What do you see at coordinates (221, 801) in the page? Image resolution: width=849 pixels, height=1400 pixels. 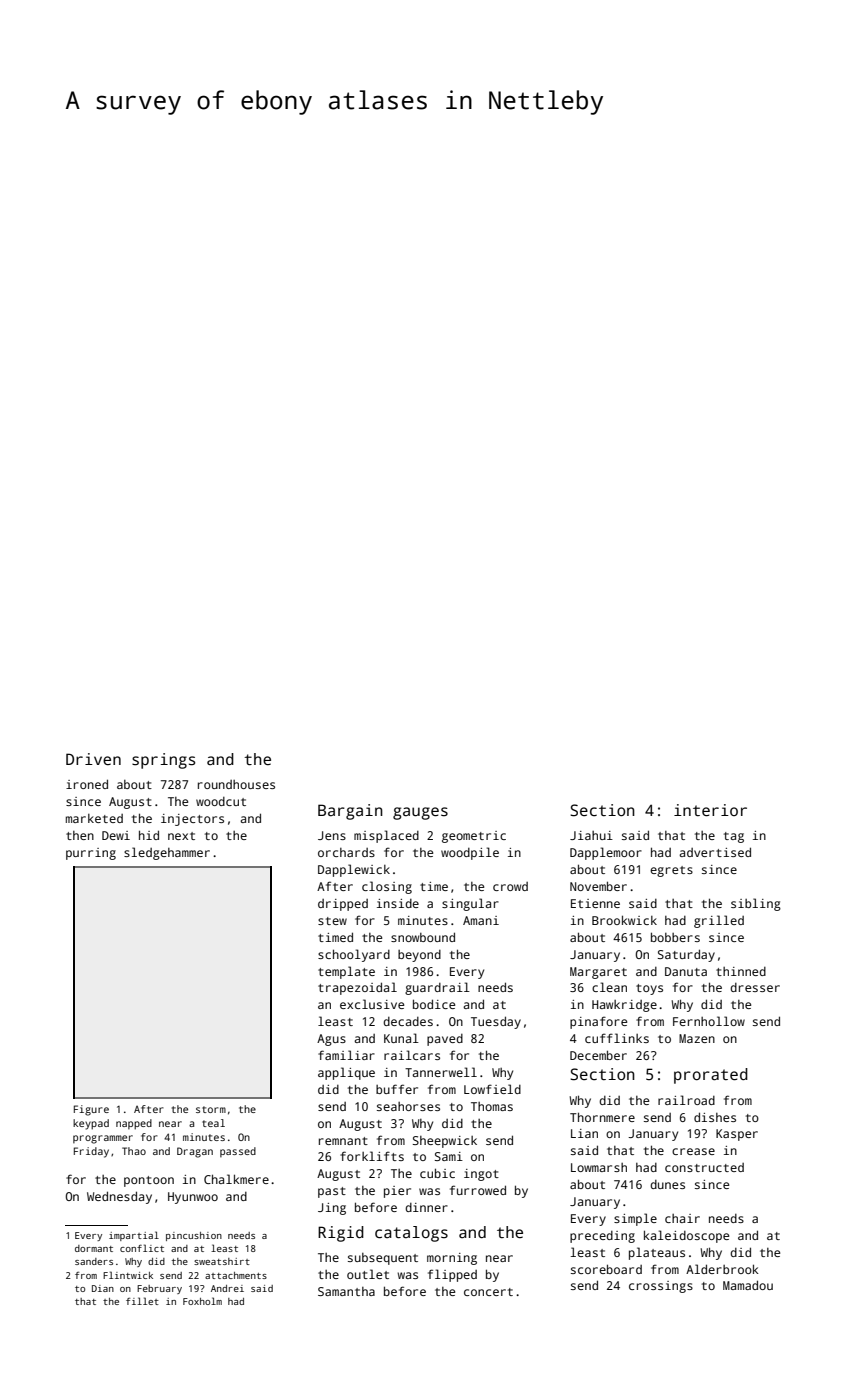 I see `woodcut` at bounding box center [221, 801].
